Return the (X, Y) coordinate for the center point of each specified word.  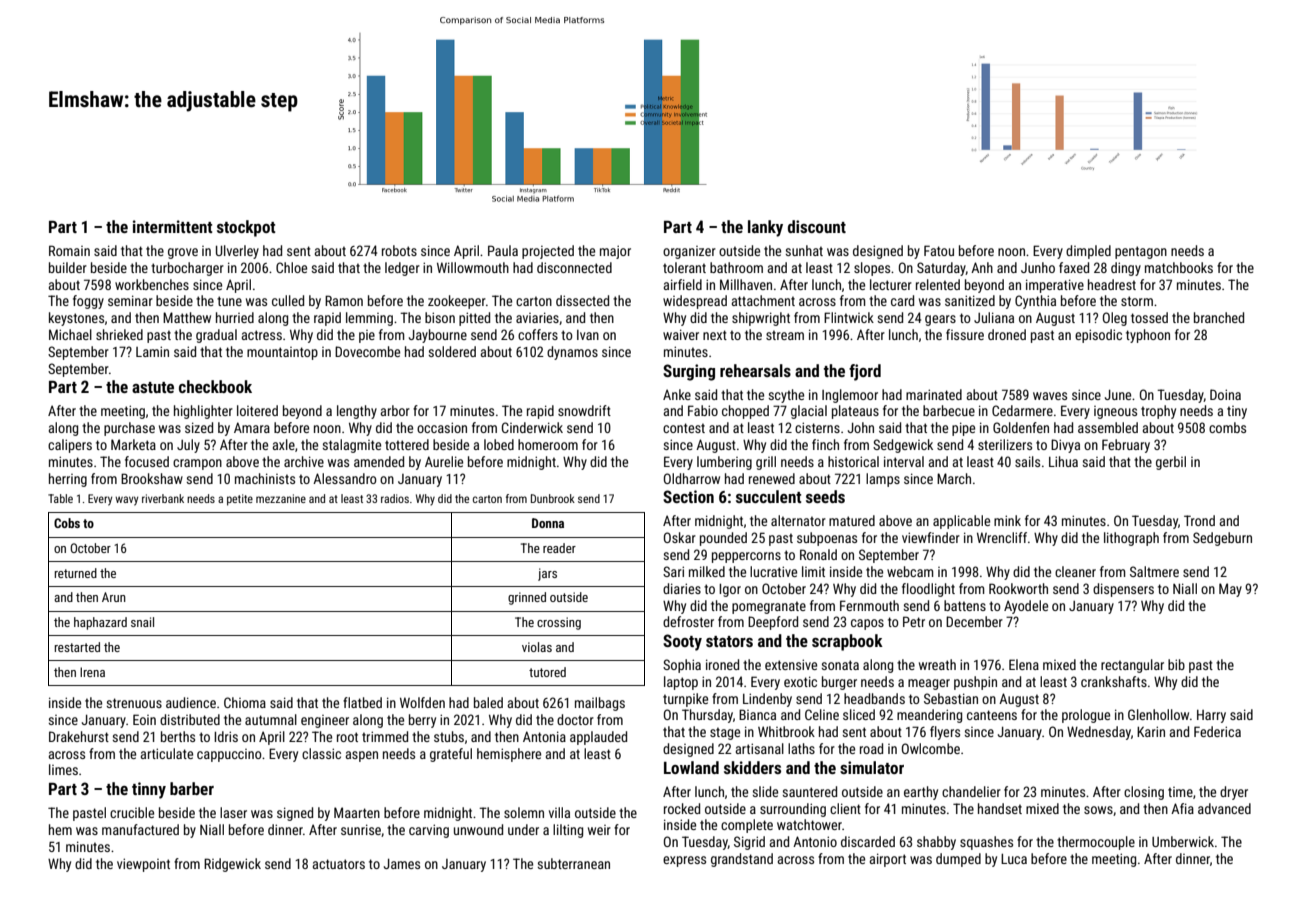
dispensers (1123, 590)
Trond (1199, 520)
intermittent (173, 226)
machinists (265, 478)
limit (813, 571)
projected (548, 252)
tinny (149, 790)
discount (817, 226)
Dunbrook (553, 498)
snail (142, 622)
